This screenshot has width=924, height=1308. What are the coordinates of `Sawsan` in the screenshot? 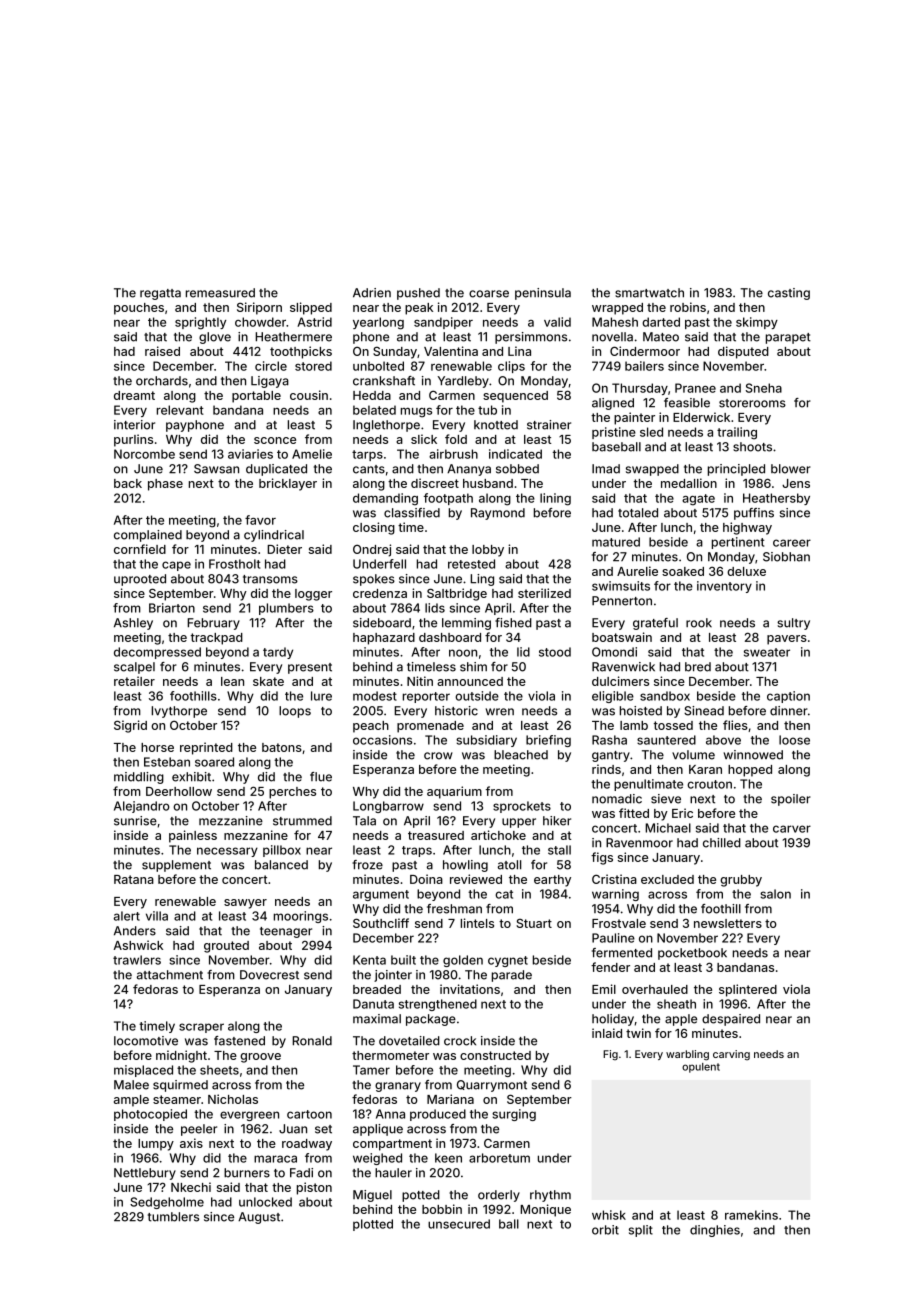 It's located at (216, 469).
